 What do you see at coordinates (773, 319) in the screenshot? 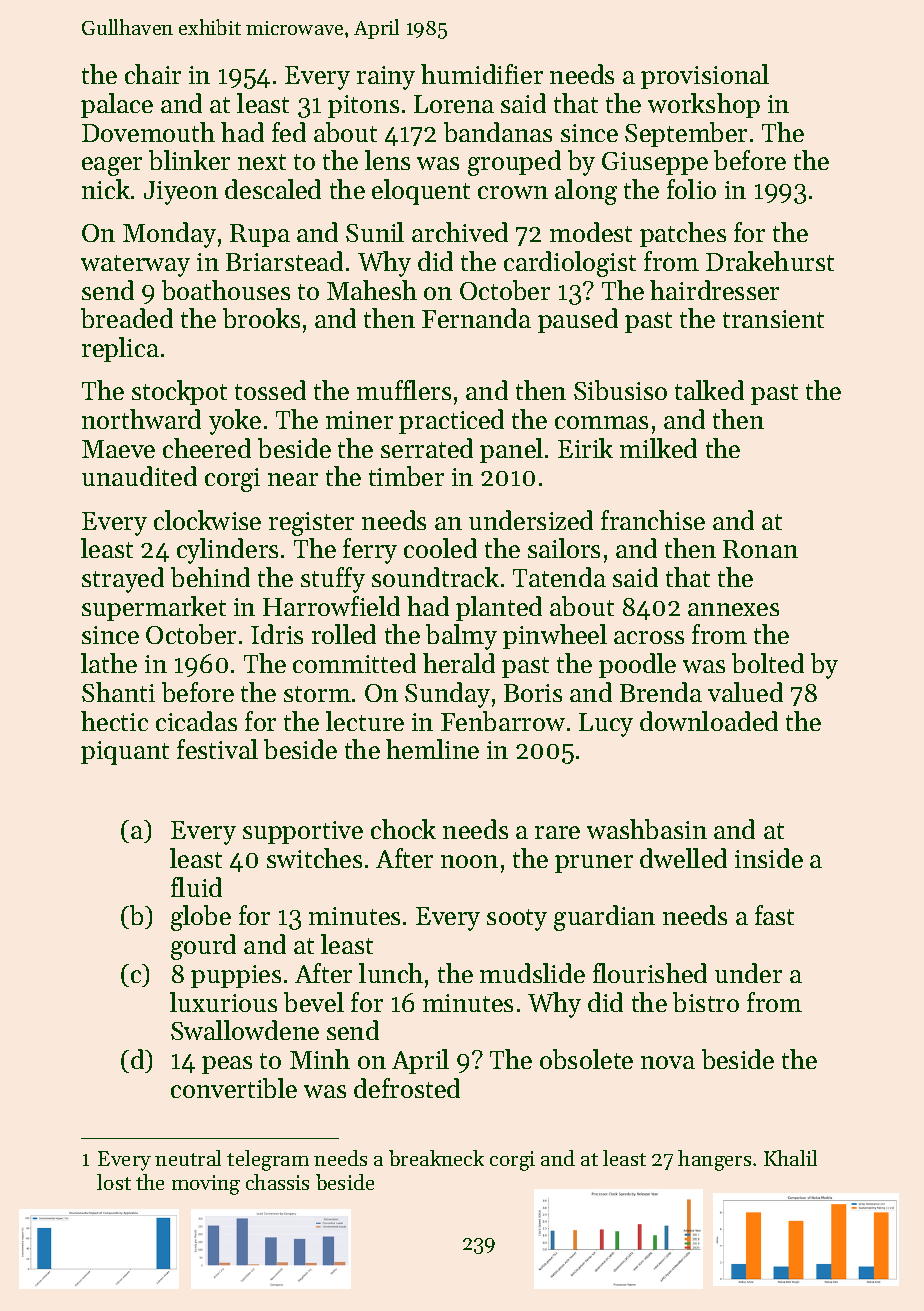
I see `transient` at bounding box center [773, 319].
